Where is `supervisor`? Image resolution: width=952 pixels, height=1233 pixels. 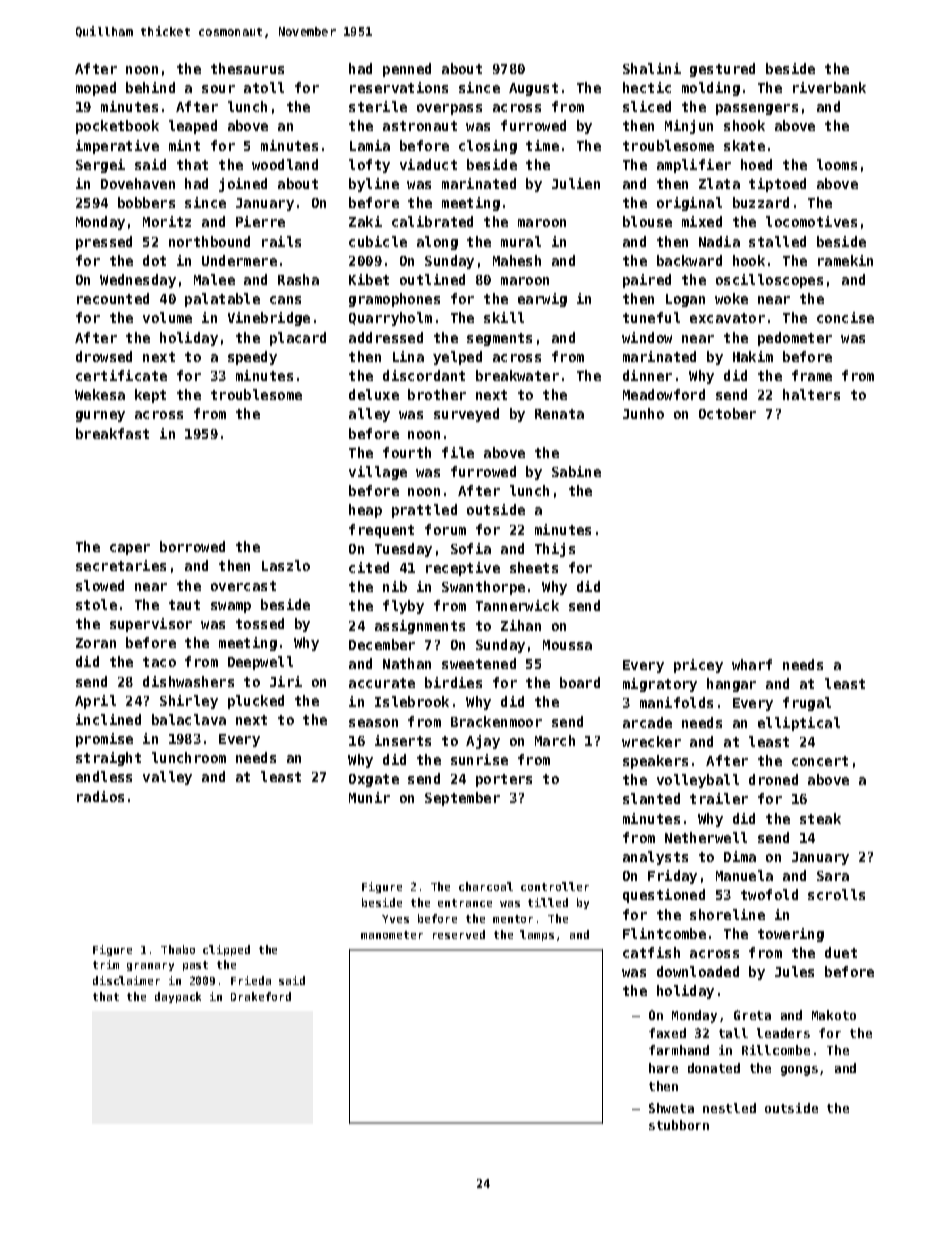
supervisor is located at coordinates (151, 625).
